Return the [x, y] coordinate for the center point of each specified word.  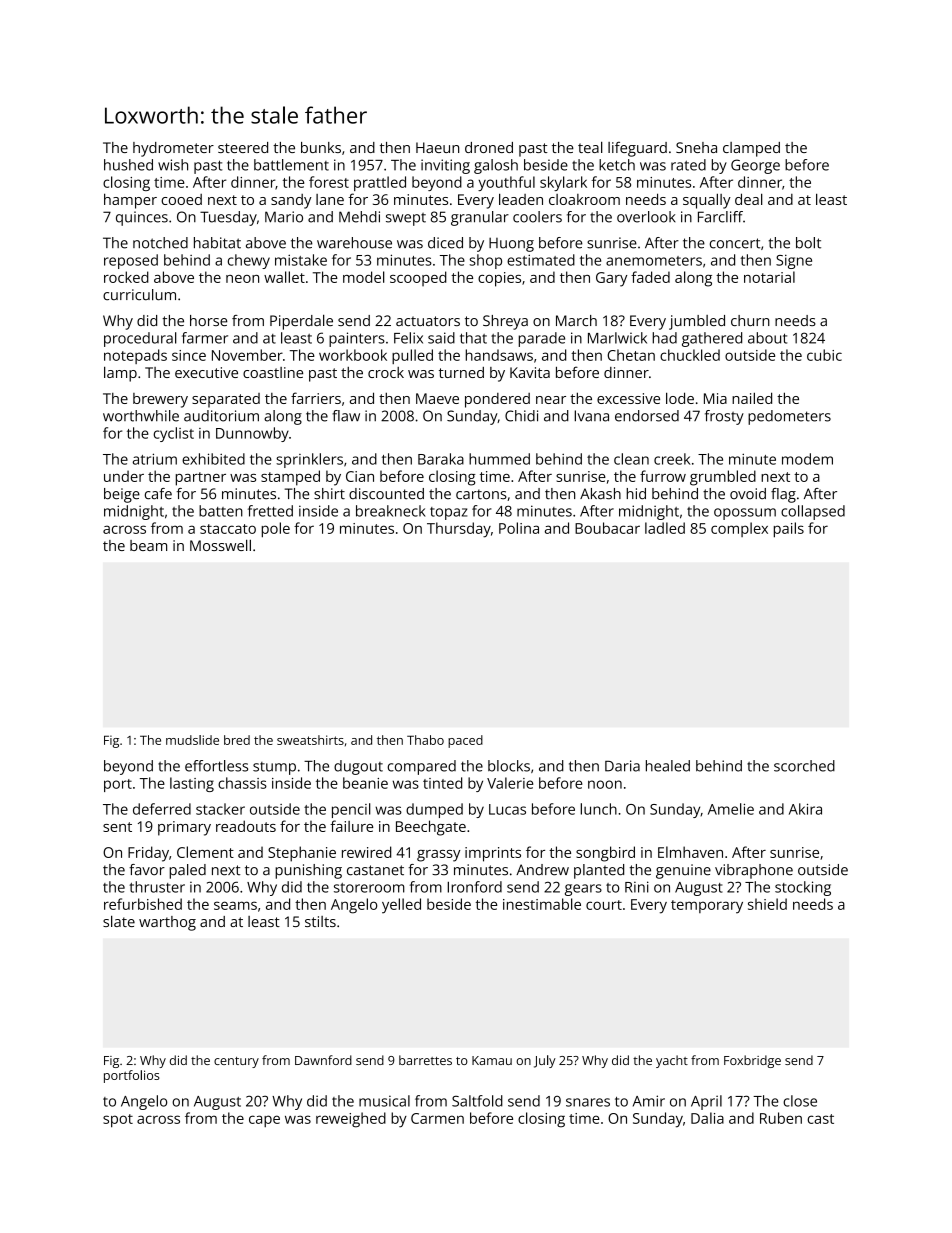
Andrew [542, 870]
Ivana [591, 416]
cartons [481, 494]
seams [235, 905]
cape [264, 1121]
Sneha [696, 147]
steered [243, 147]
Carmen [437, 1118]
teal [590, 147]
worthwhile [141, 416]
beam [148, 545]
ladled [665, 528]
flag [783, 495]
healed [668, 766]
